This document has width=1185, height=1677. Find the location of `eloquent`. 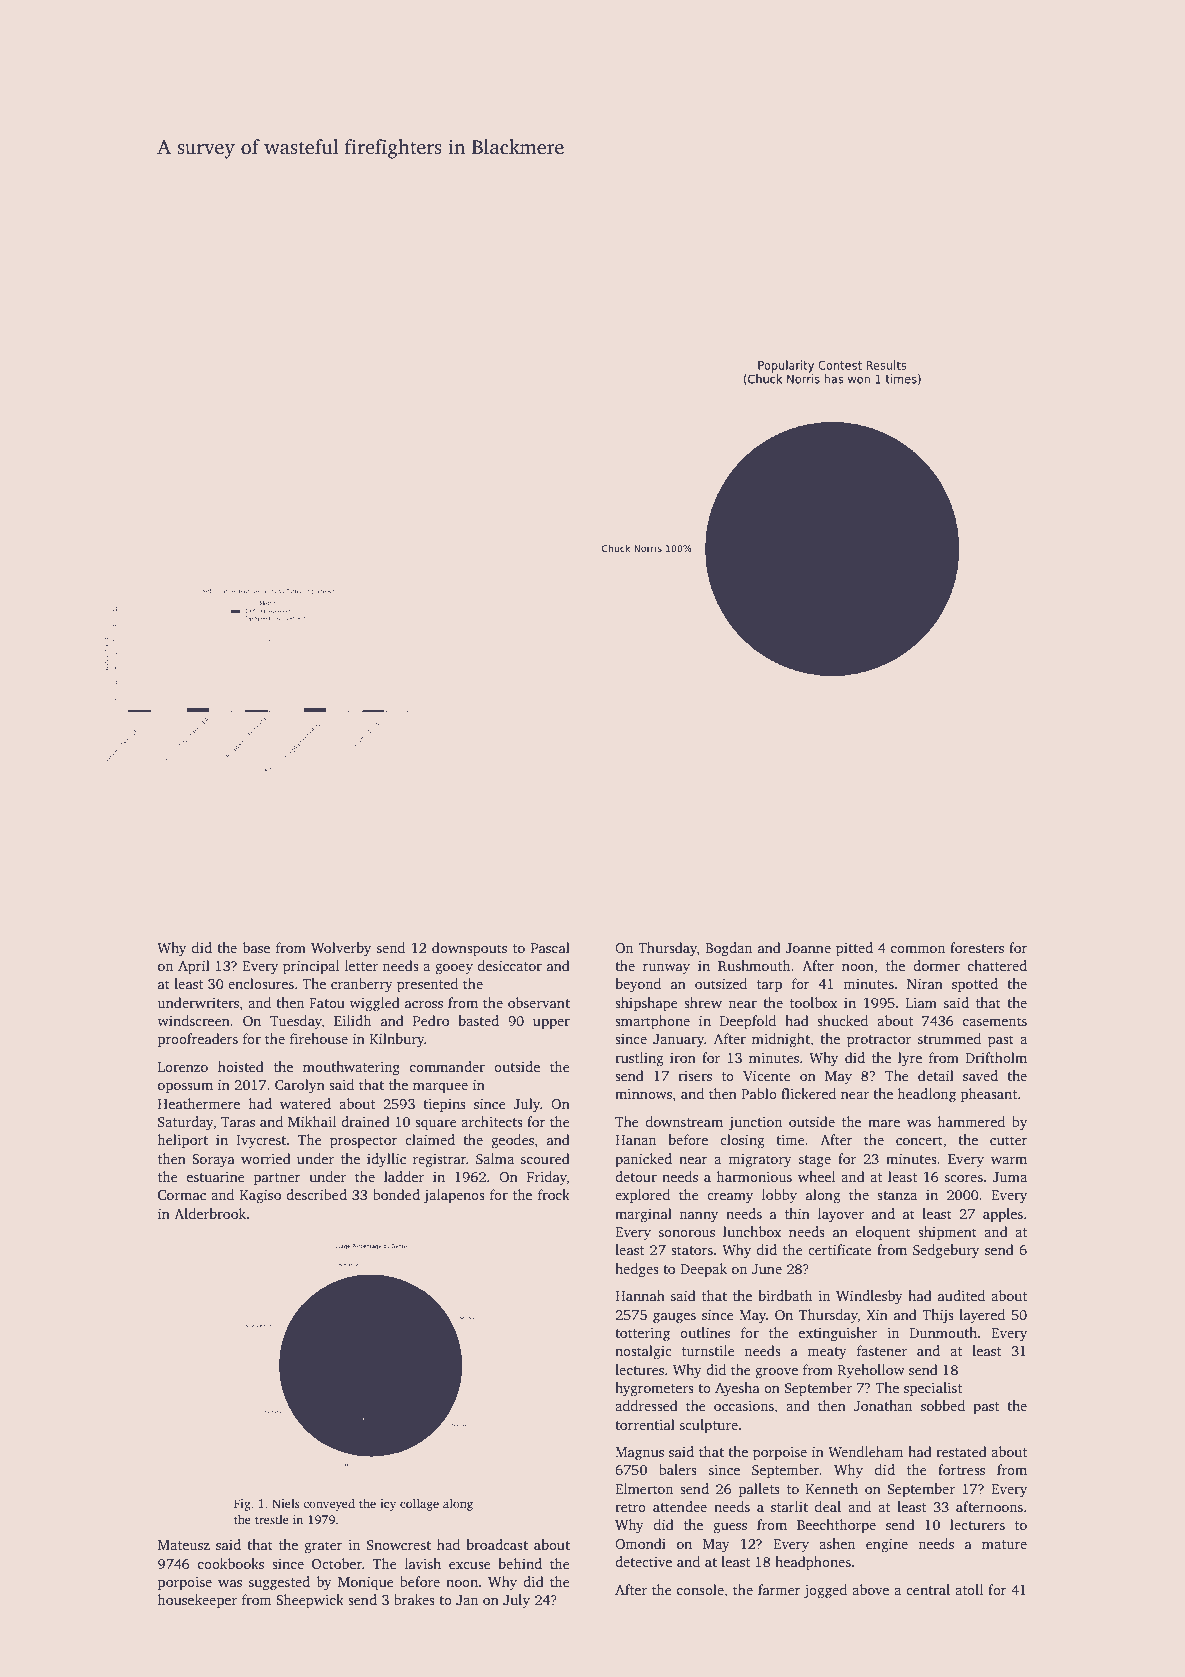

eloquent is located at coordinates (883, 1233).
